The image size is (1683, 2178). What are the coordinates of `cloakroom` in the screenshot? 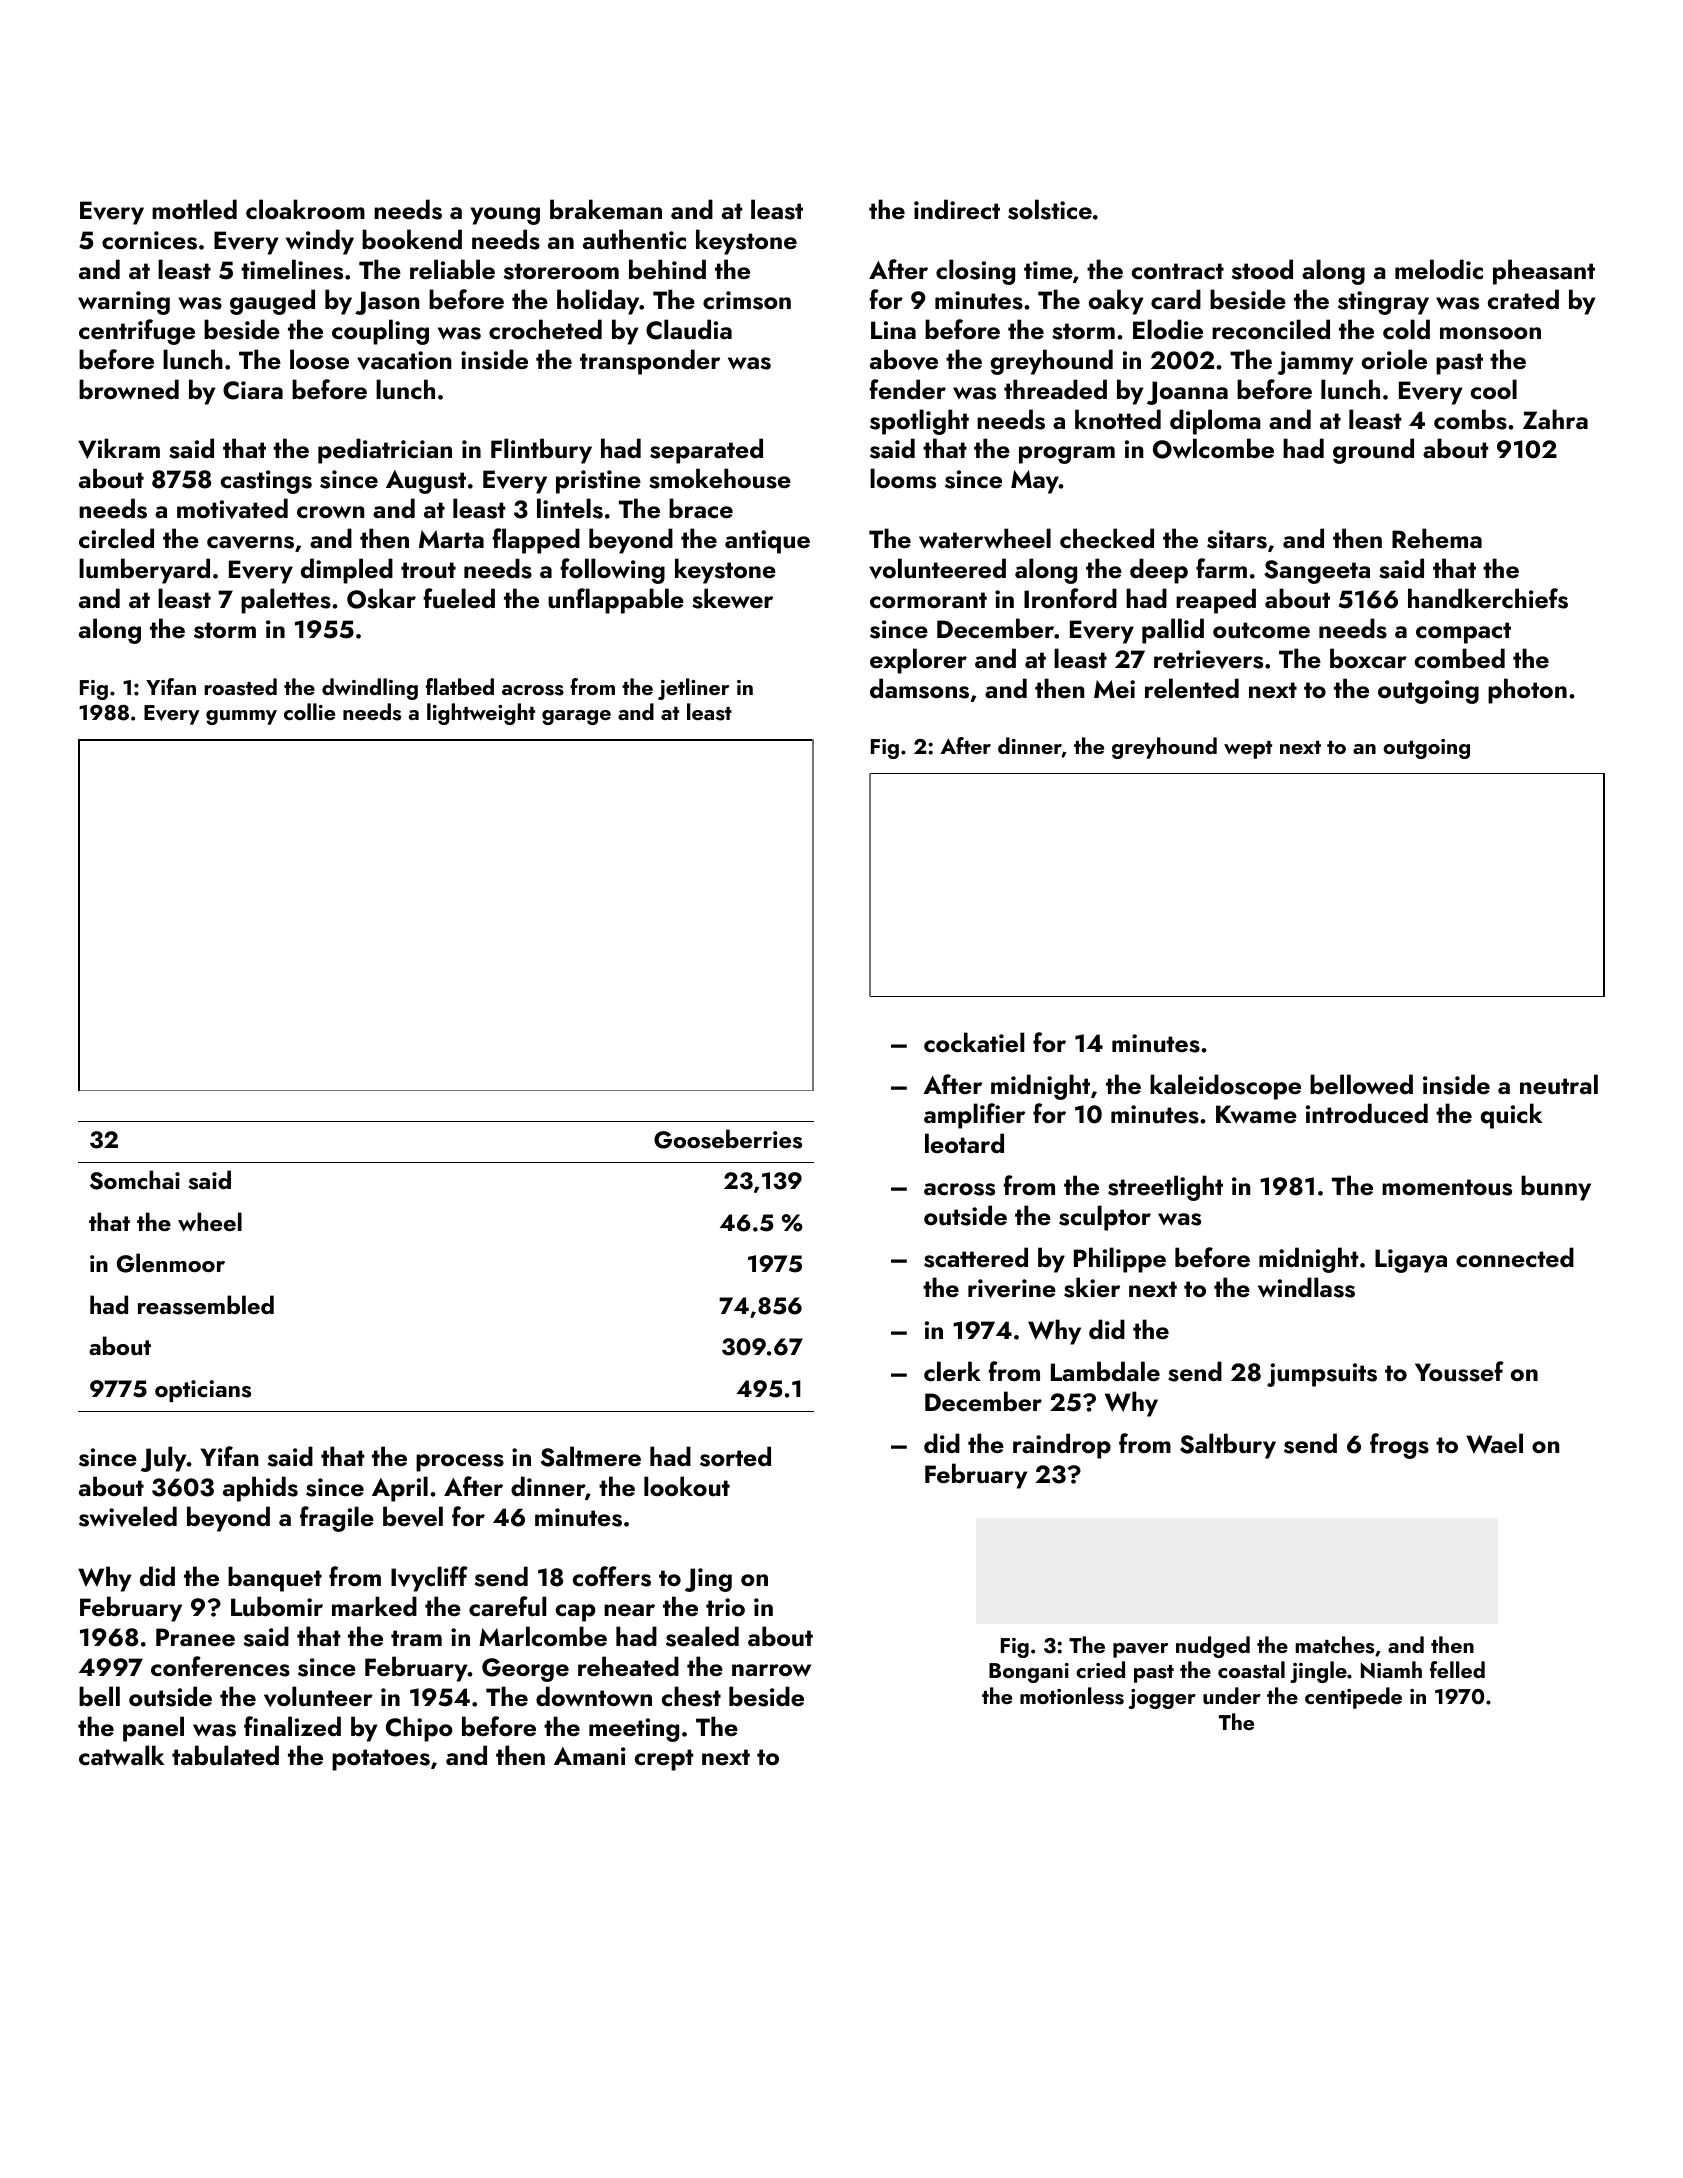 It's located at (305, 209).
